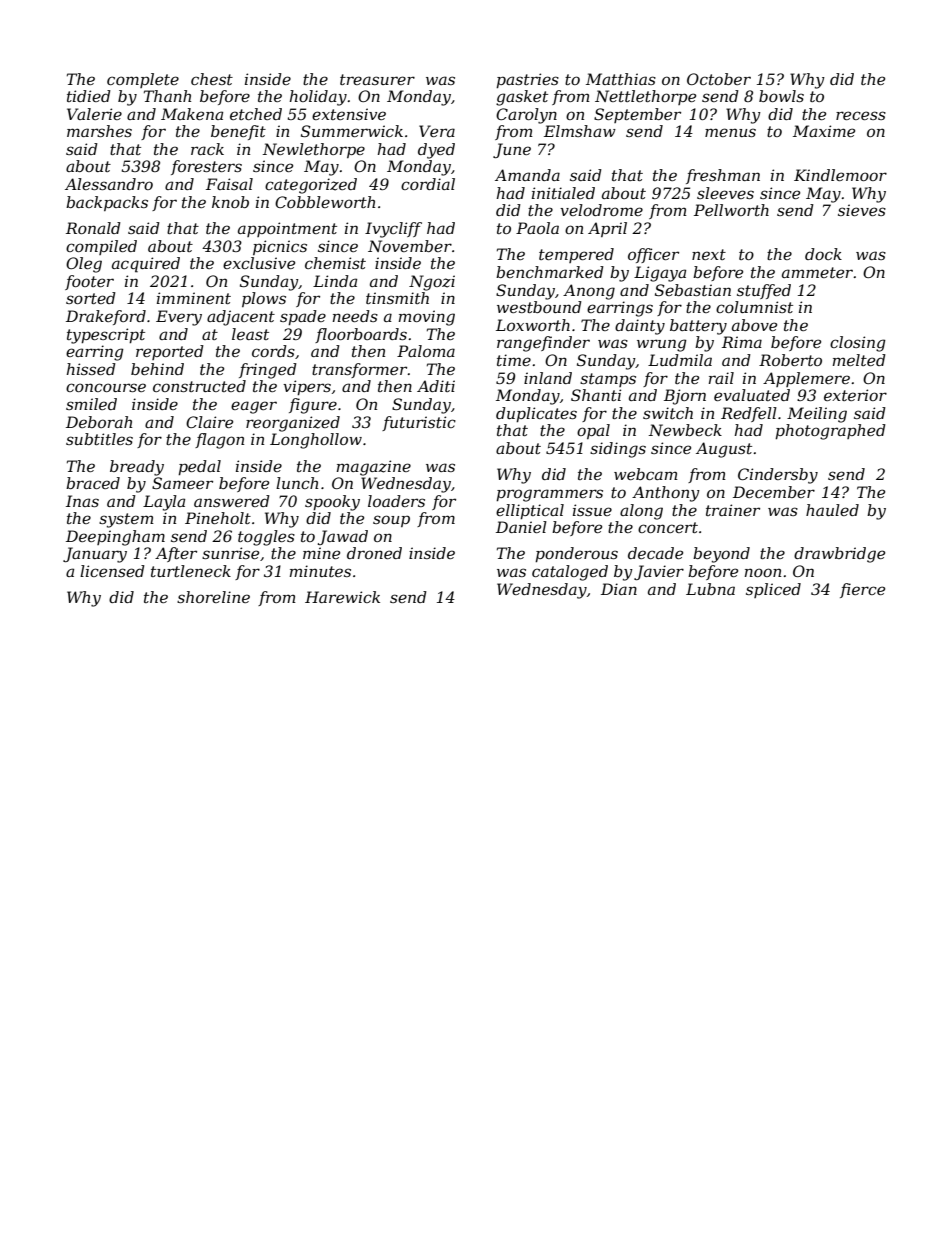  Describe the element at coordinates (419, 423) in the document. I see `futuristic` at that location.
